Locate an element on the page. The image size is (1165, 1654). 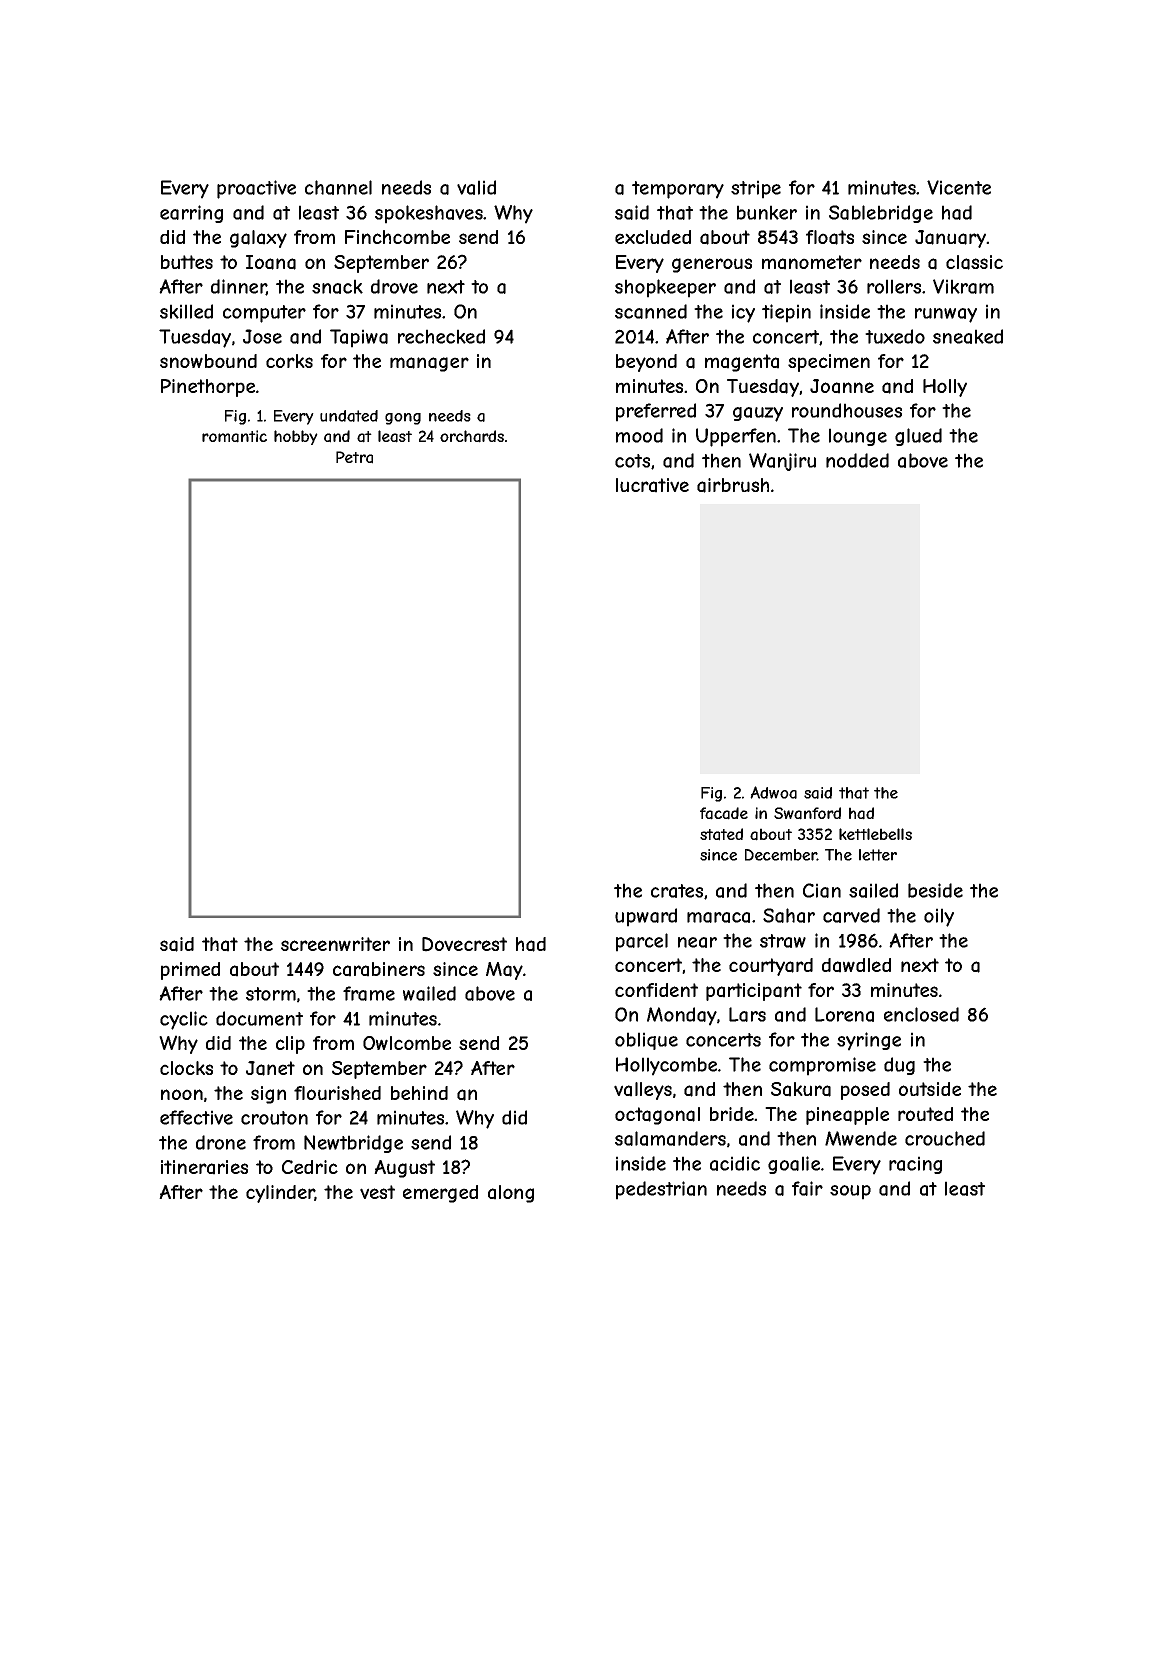
proactive is located at coordinates (256, 189).
